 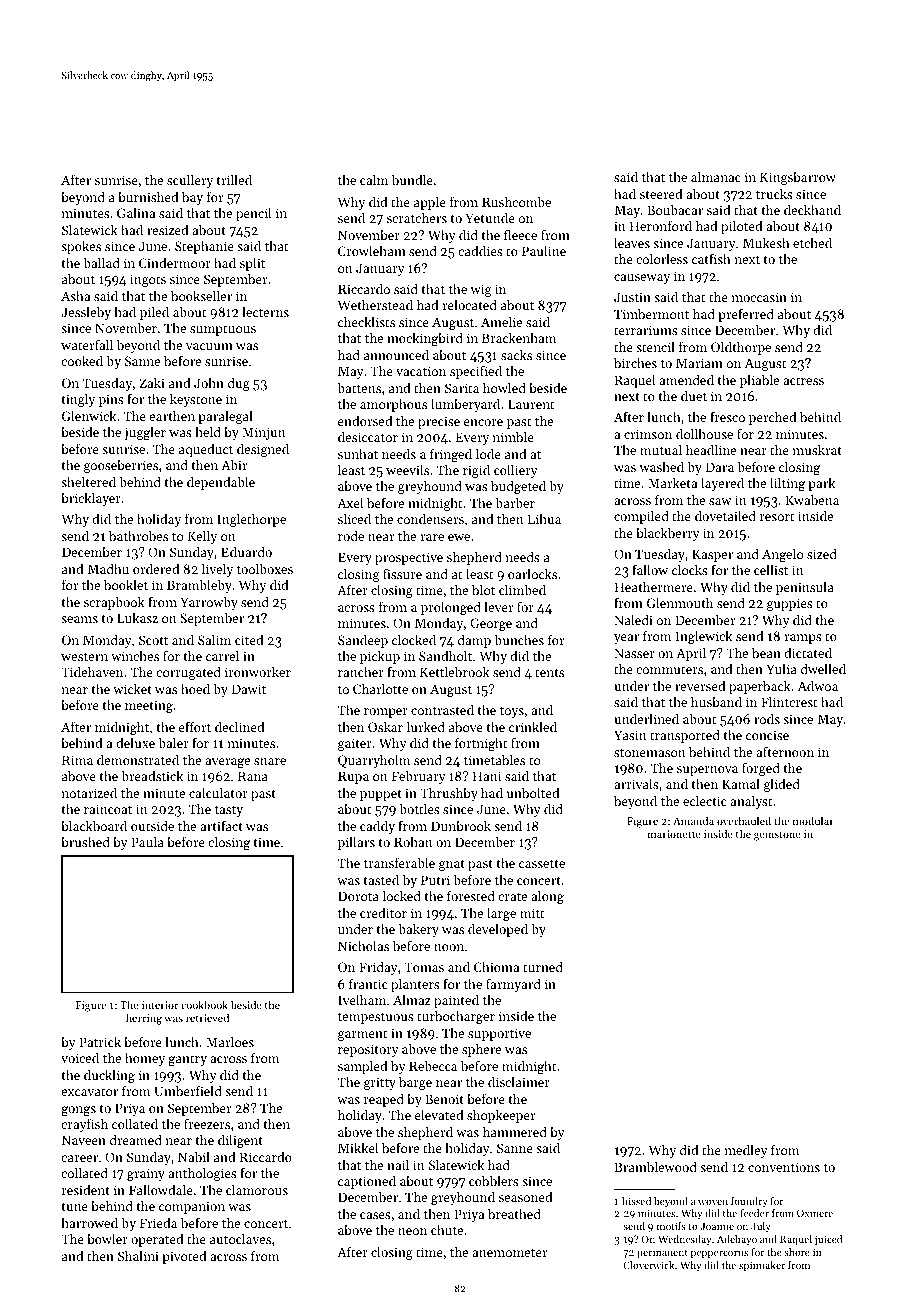 What do you see at coordinates (145, 433) in the document?
I see `juggler` at bounding box center [145, 433].
